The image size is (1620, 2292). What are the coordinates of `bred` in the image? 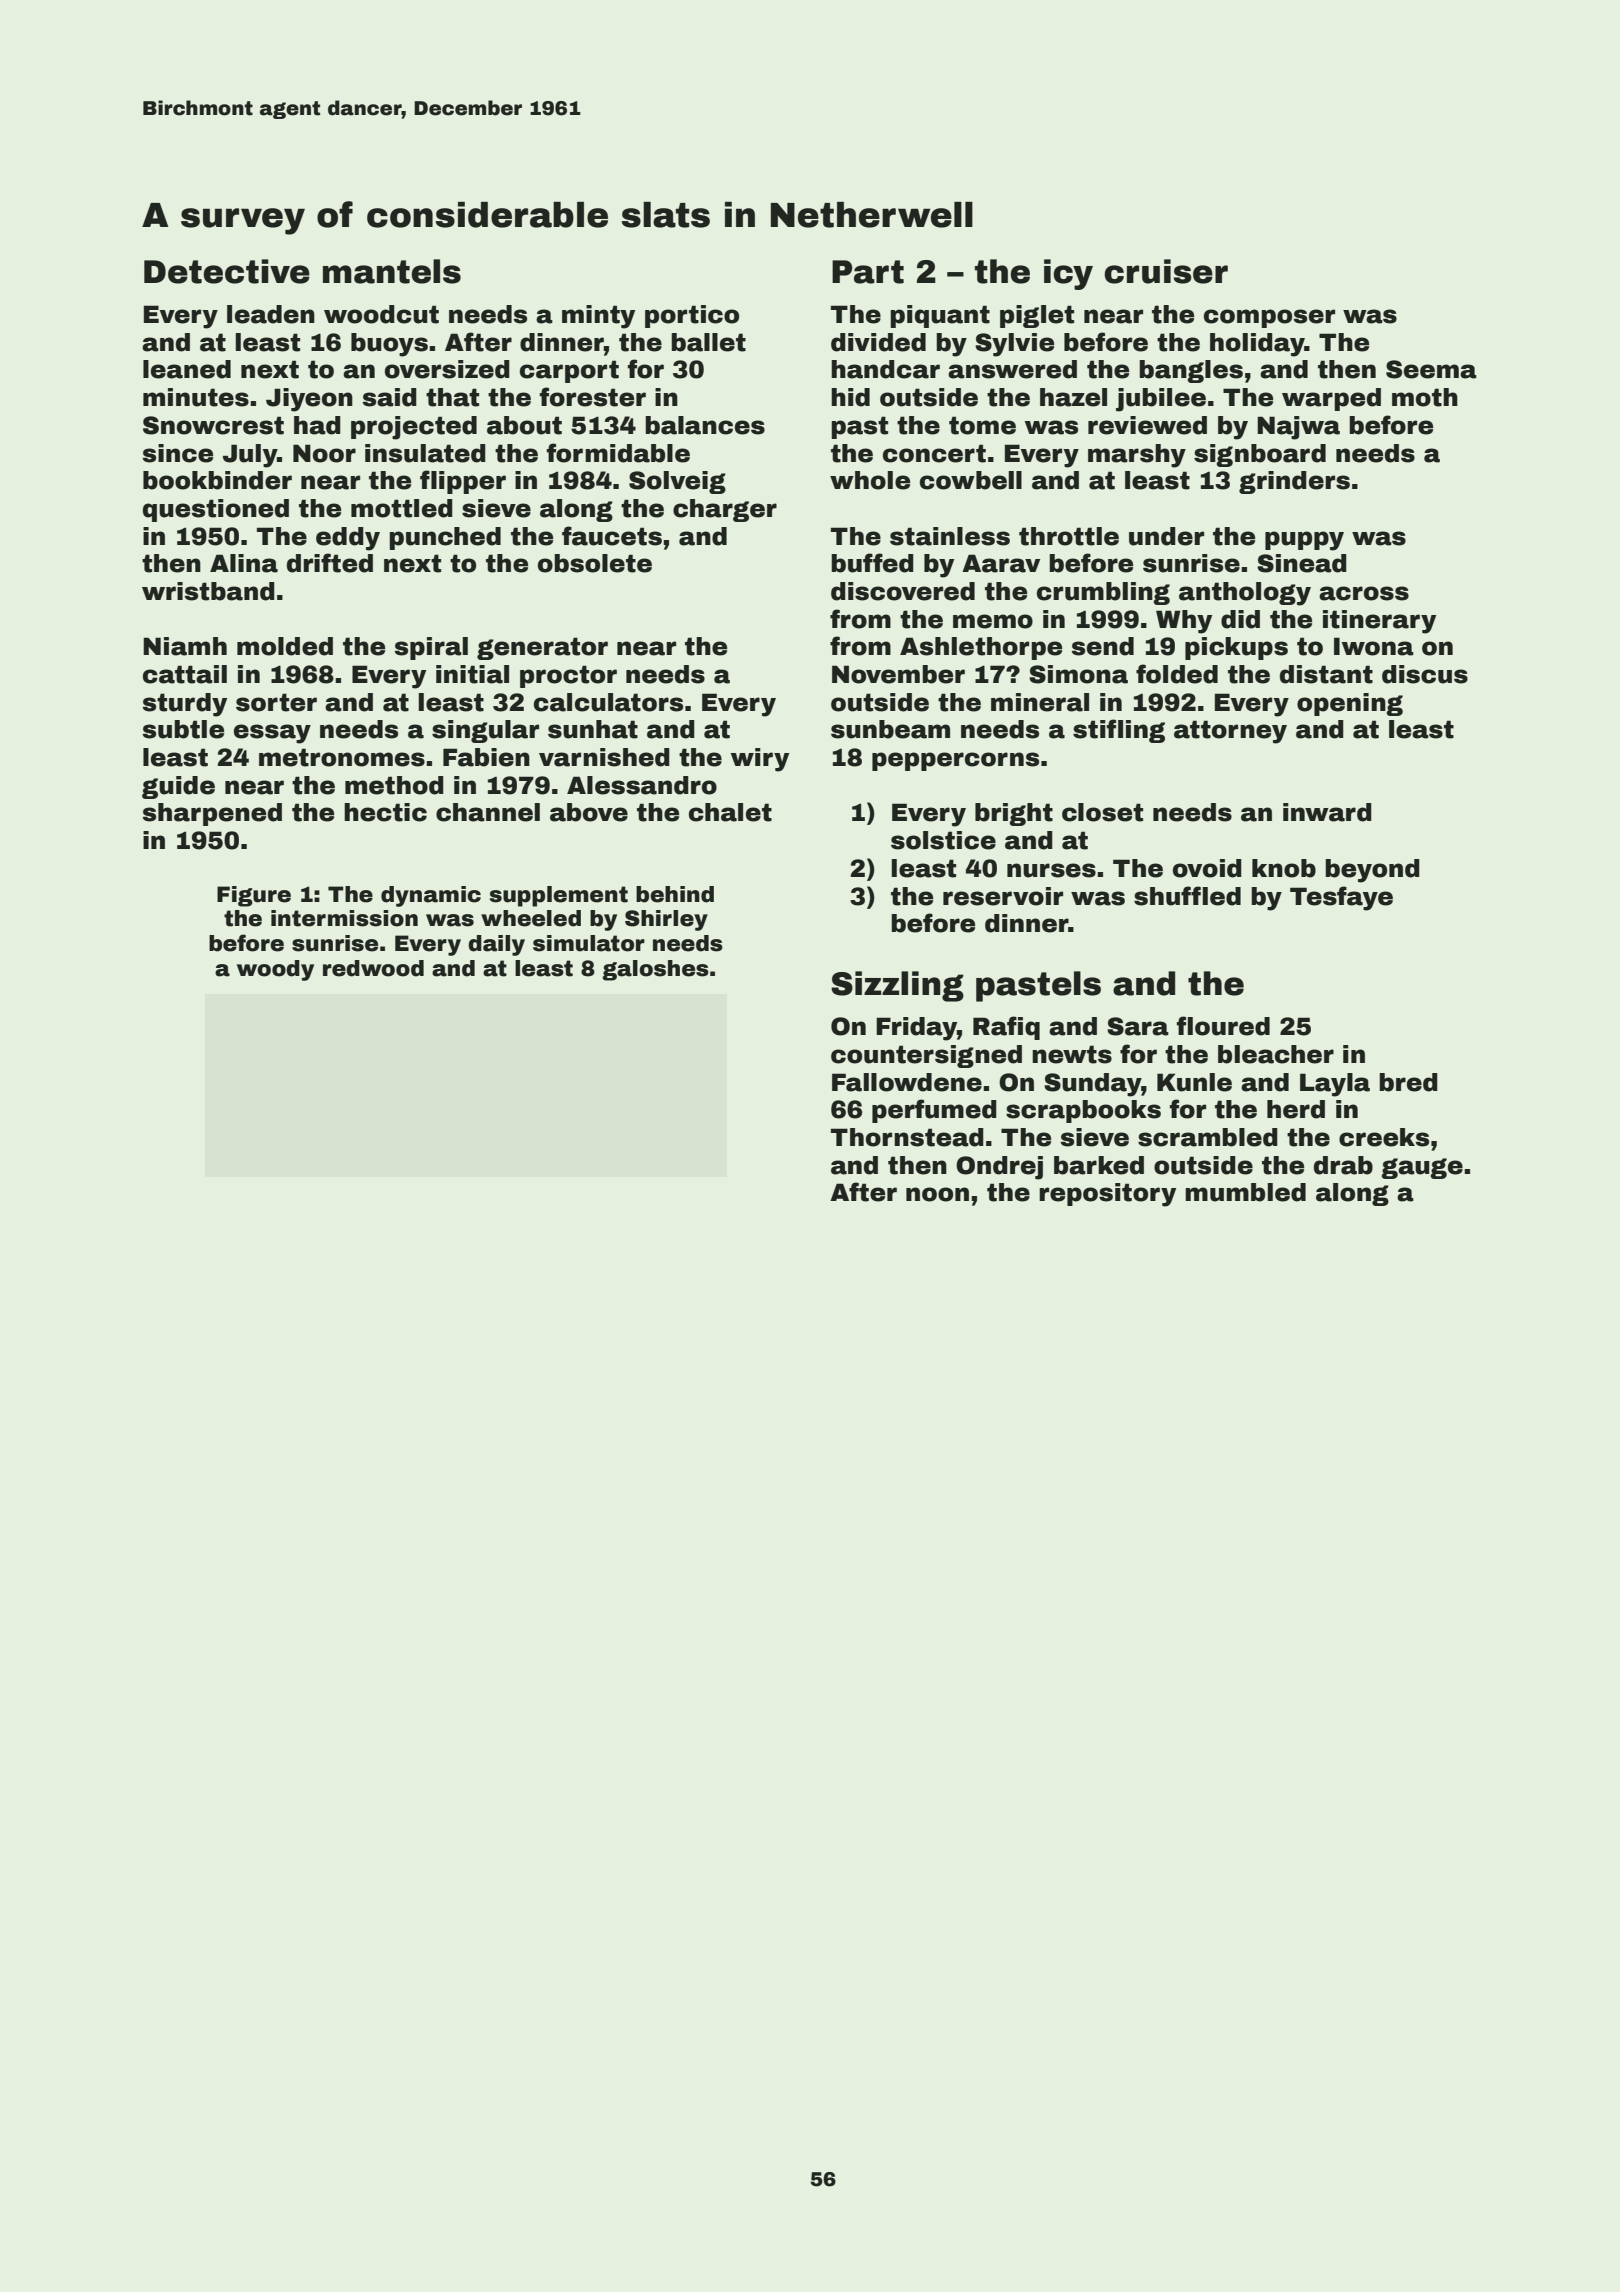 It's located at (1408, 1082).
